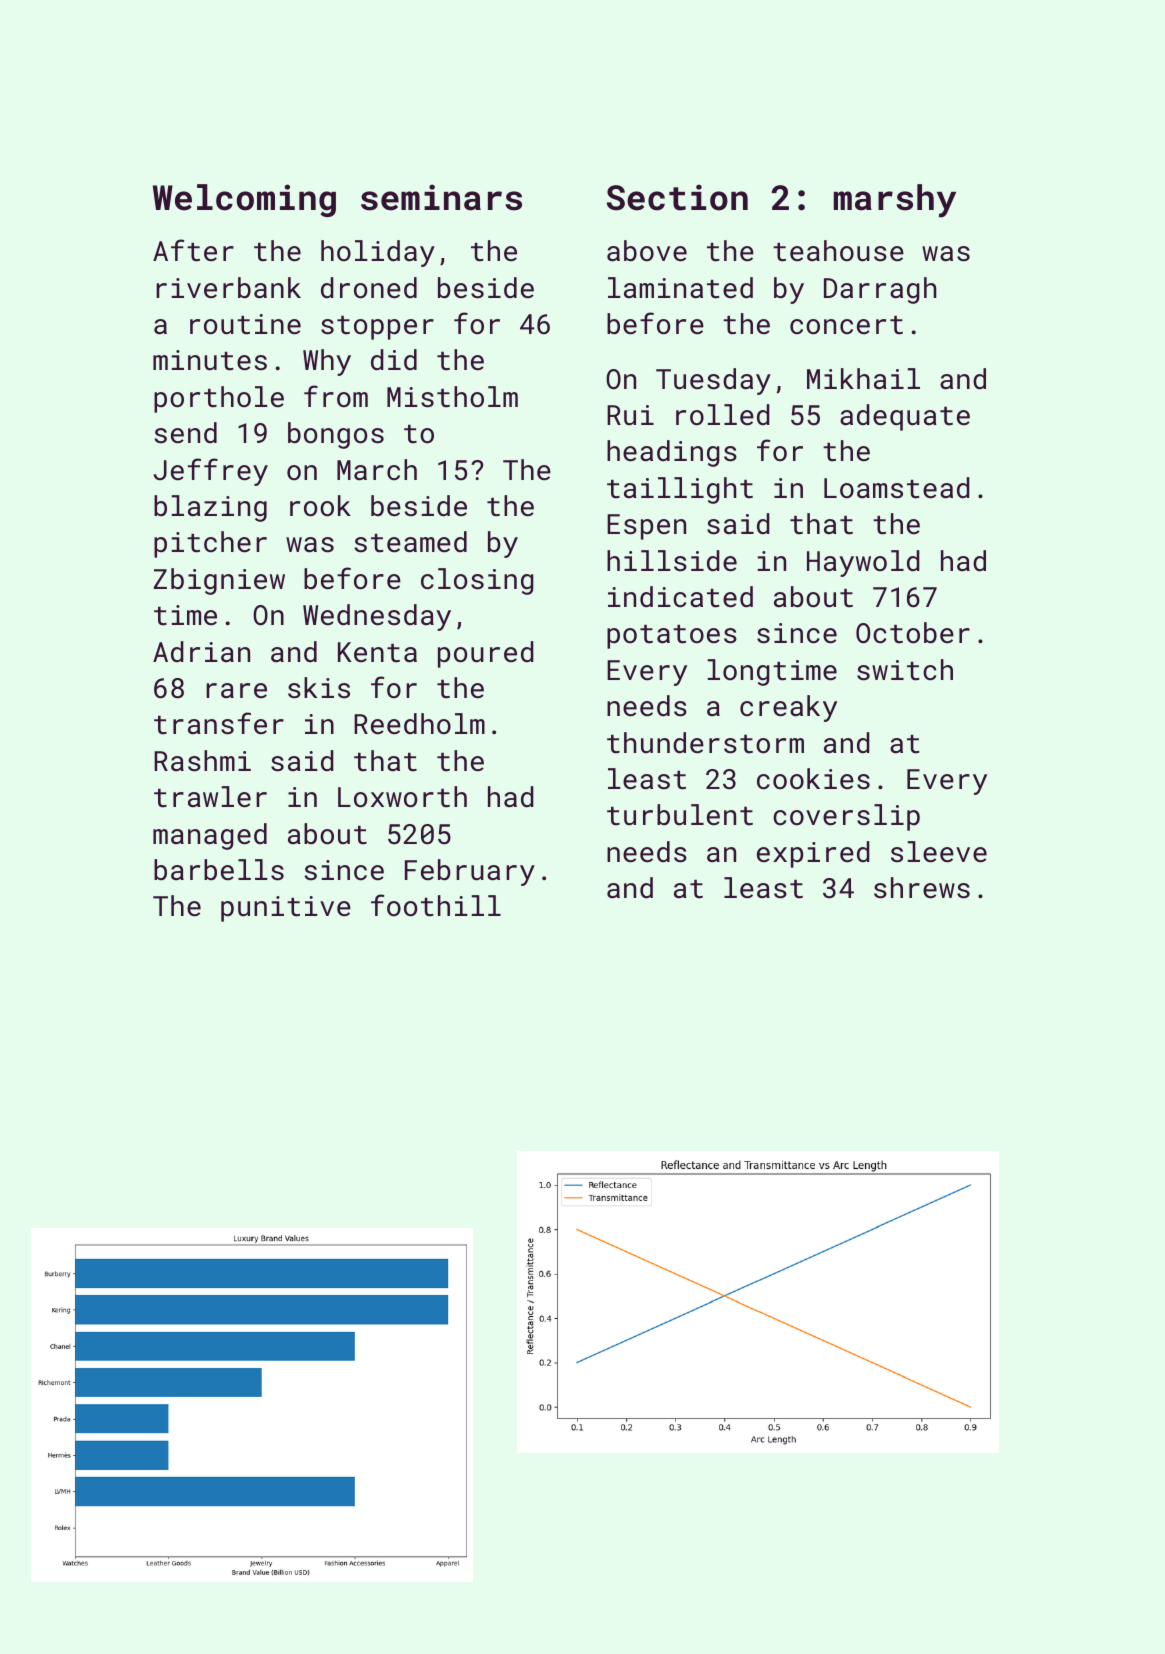 The width and height of the screenshot is (1165, 1654). What do you see at coordinates (377, 652) in the screenshot?
I see `Kenta` at bounding box center [377, 652].
